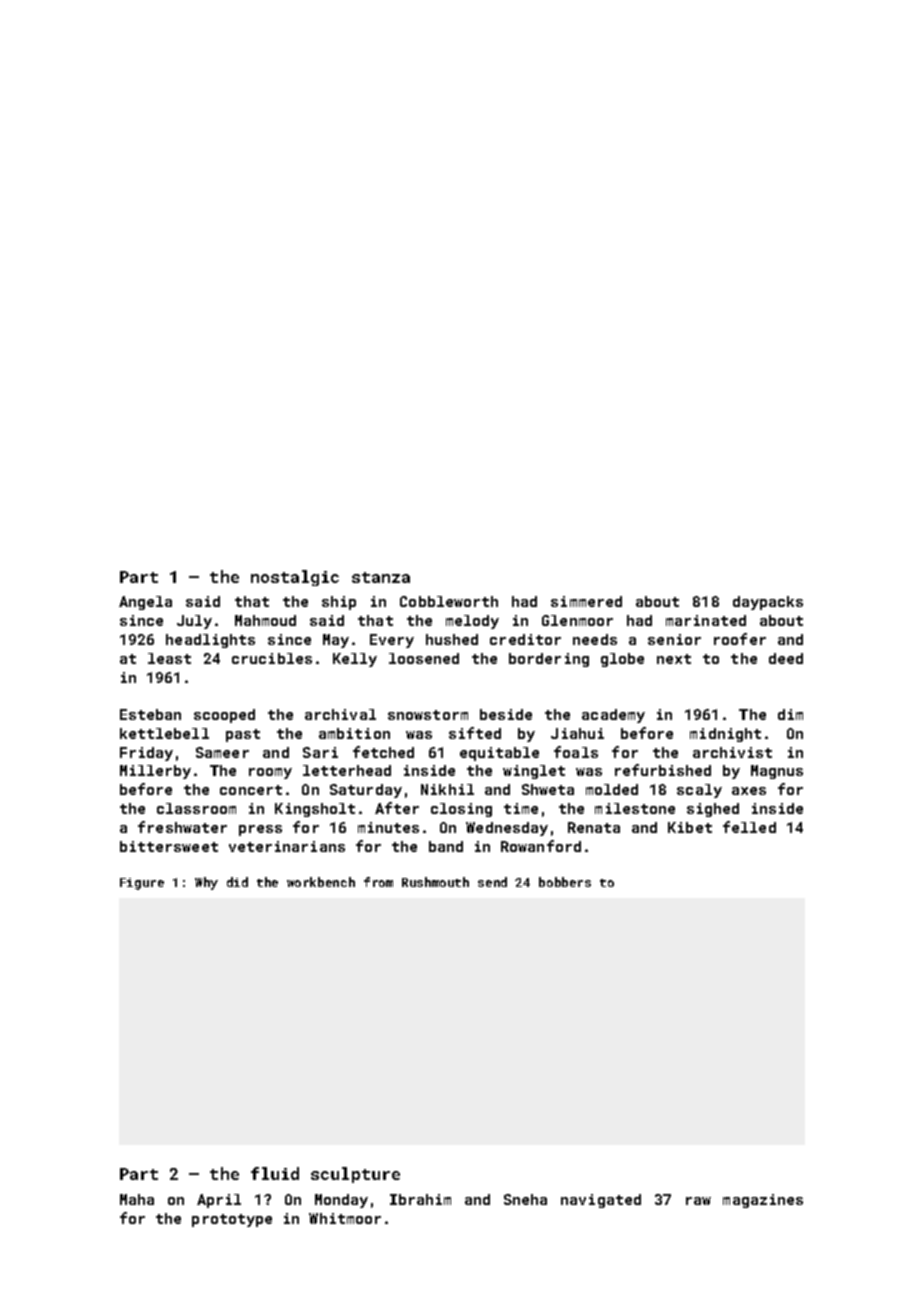  What do you see at coordinates (137, 1199) in the page?
I see `Maha` at bounding box center [137, 1199].
